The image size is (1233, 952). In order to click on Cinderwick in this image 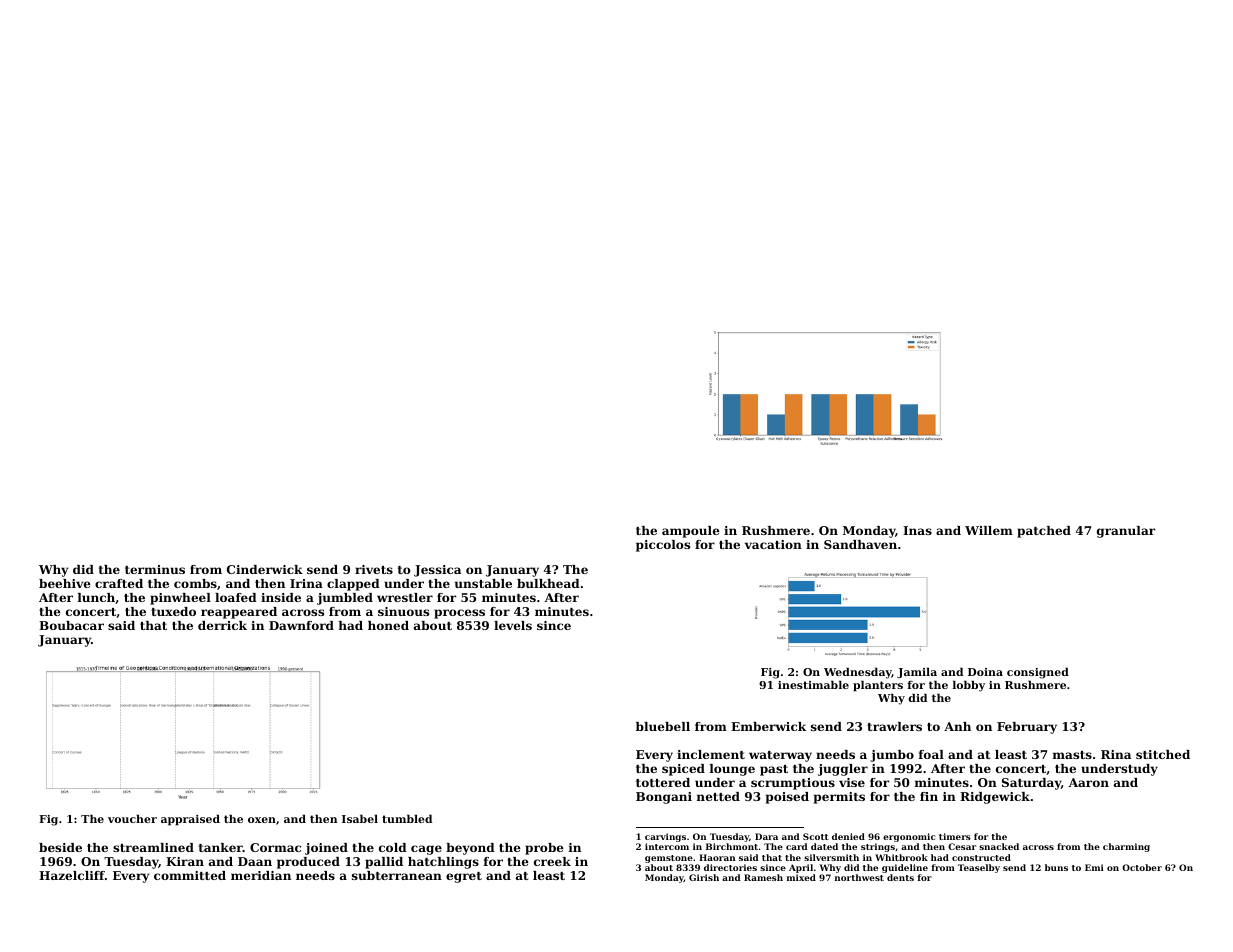, I will do `click(265, 569)`.
